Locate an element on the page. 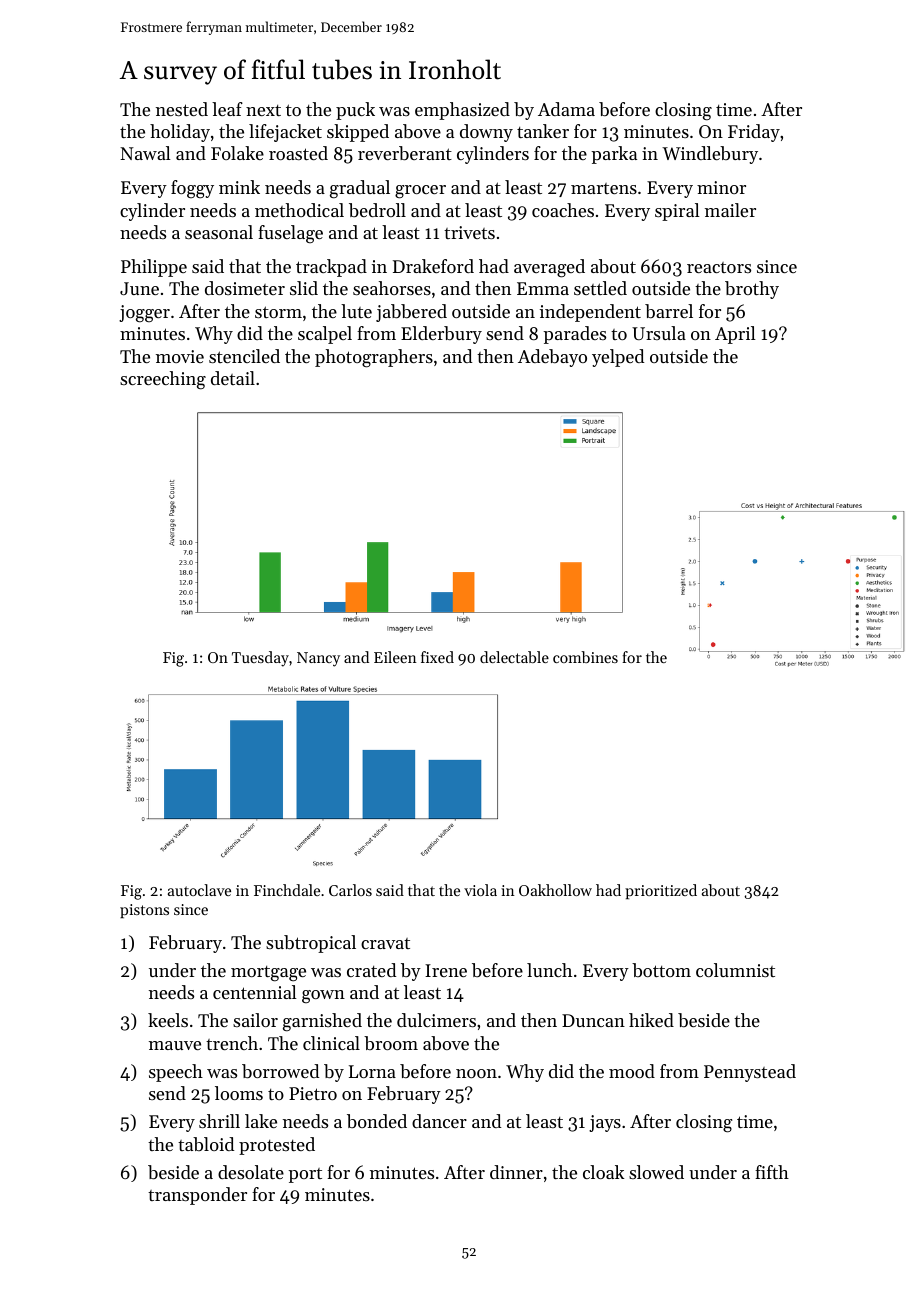 This page has height=1308, width=924. seasonal is located at coordinates (219, 232).
